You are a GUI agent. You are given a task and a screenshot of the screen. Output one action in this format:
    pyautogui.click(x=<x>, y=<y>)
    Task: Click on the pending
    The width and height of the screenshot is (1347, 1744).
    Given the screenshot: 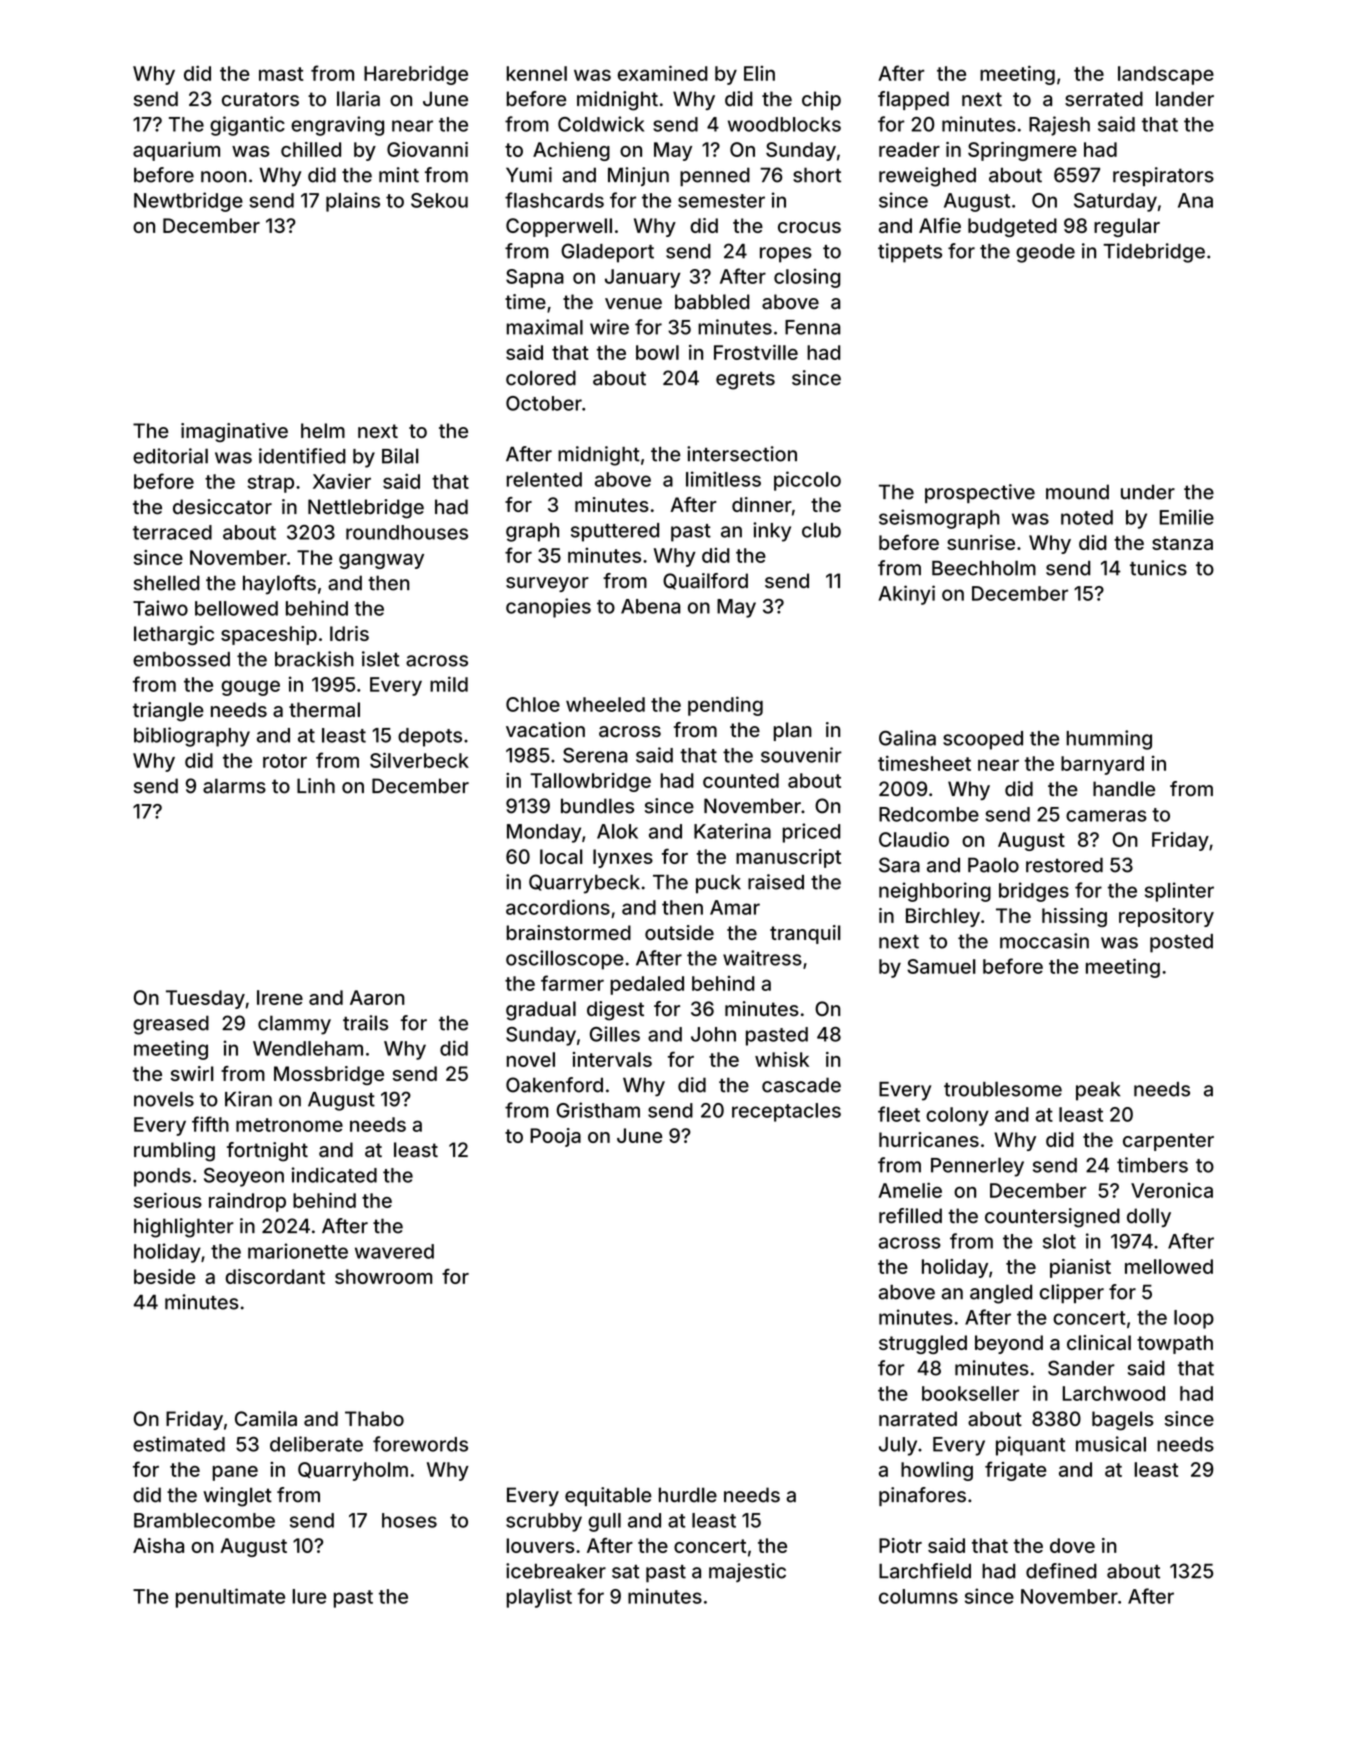 What is the action you would take?
    pyautogui.click(x=725, y=706)
